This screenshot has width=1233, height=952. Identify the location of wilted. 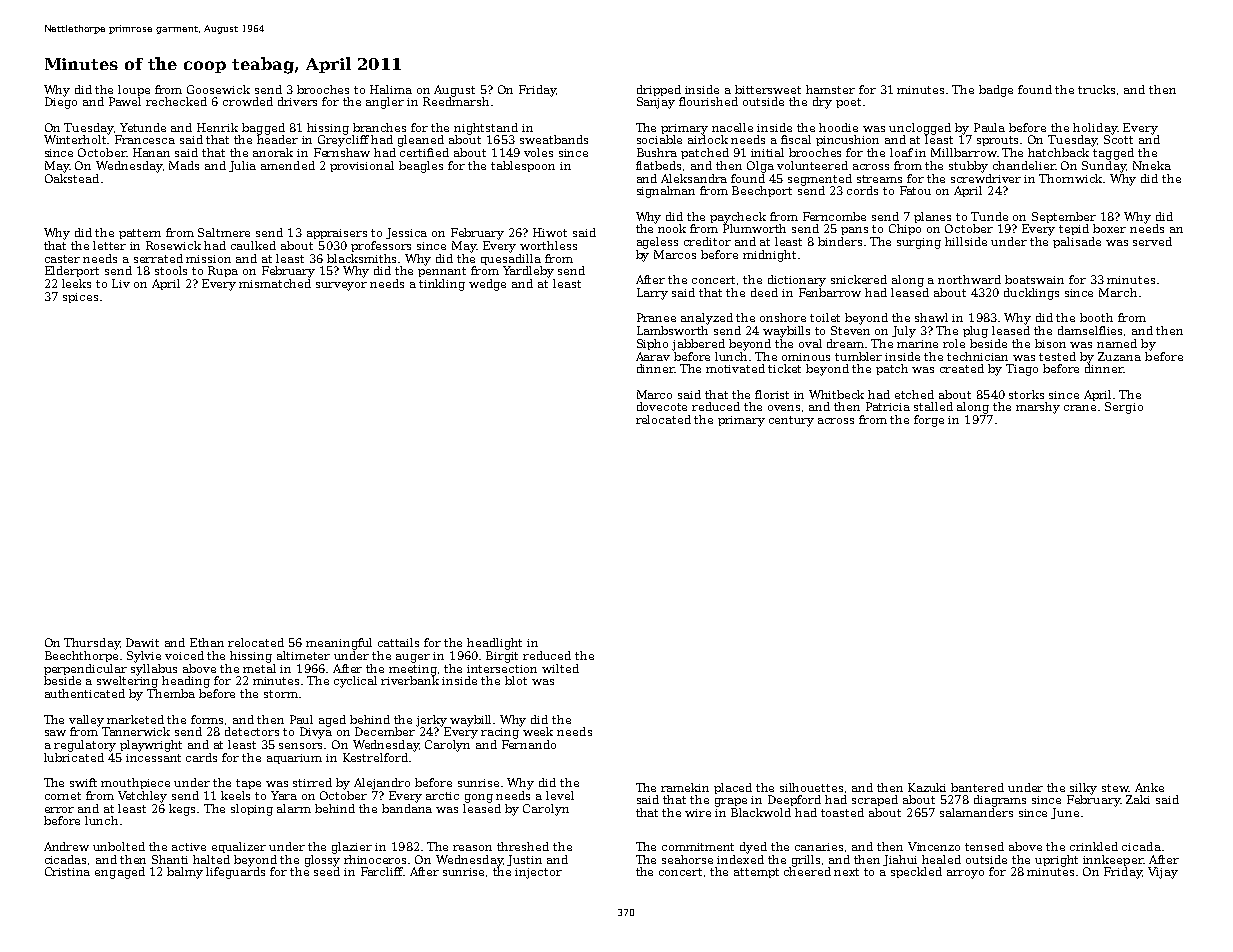
(560, 668).
